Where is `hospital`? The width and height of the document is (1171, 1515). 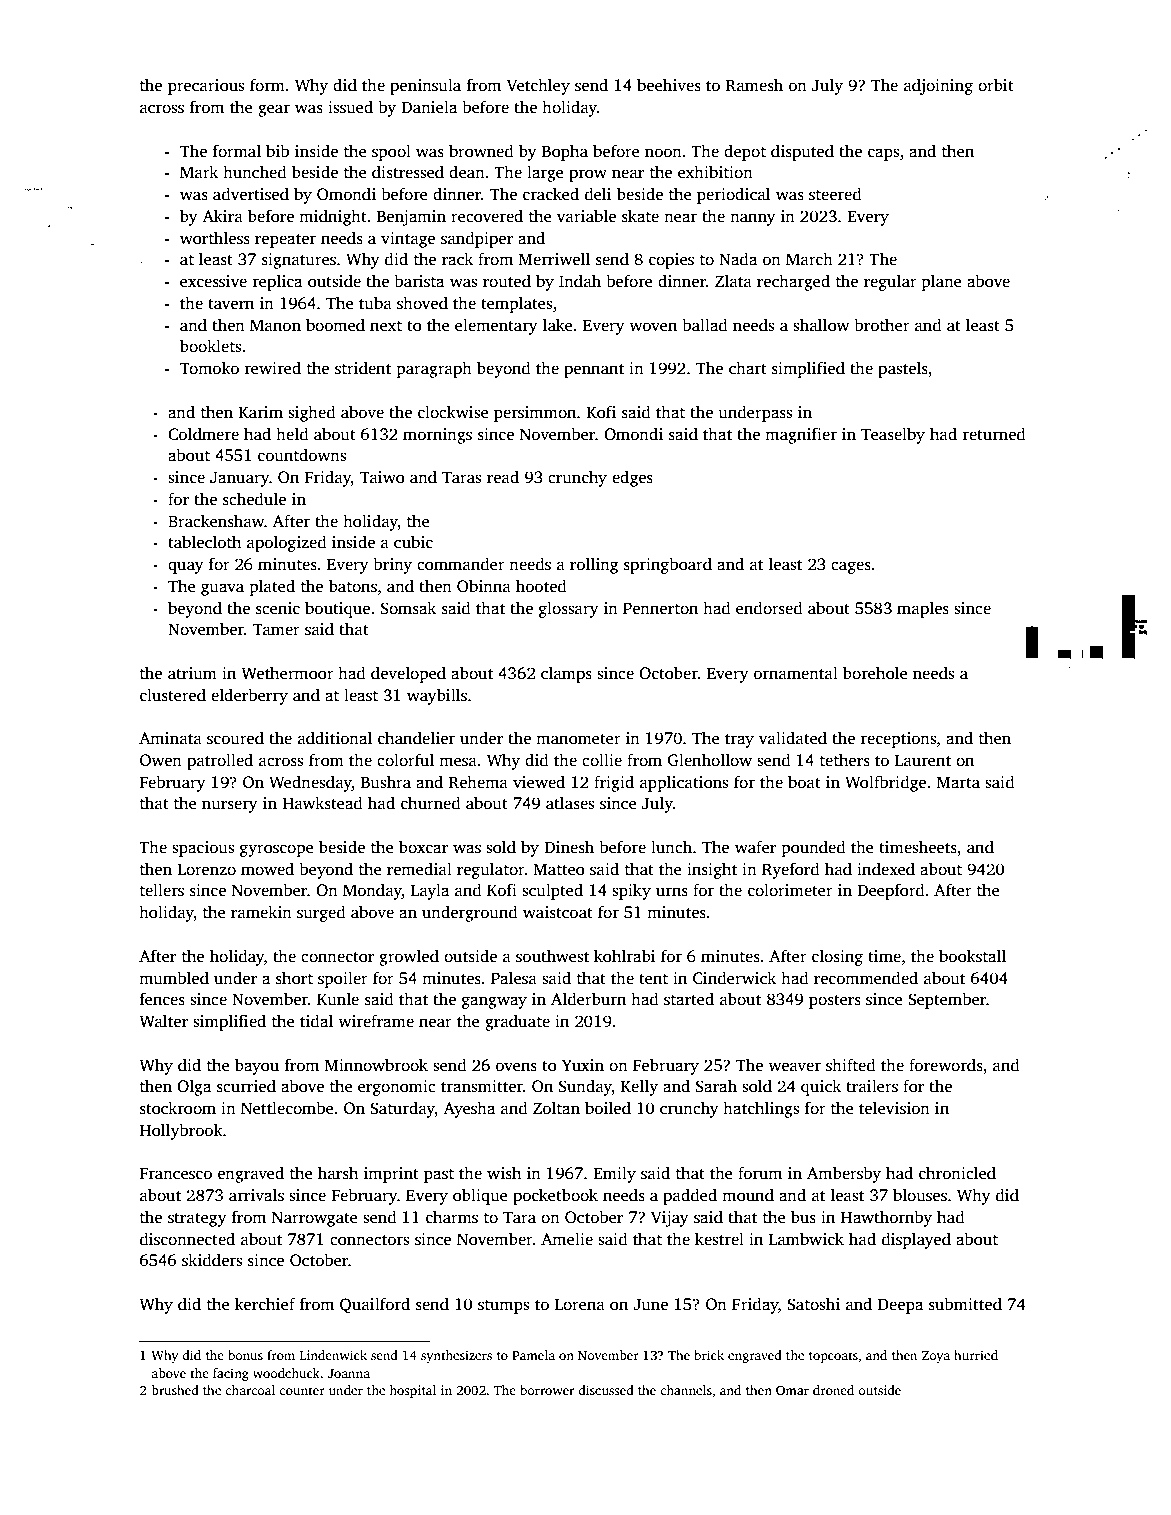 hospital is located at coordinates (412, 1391).
